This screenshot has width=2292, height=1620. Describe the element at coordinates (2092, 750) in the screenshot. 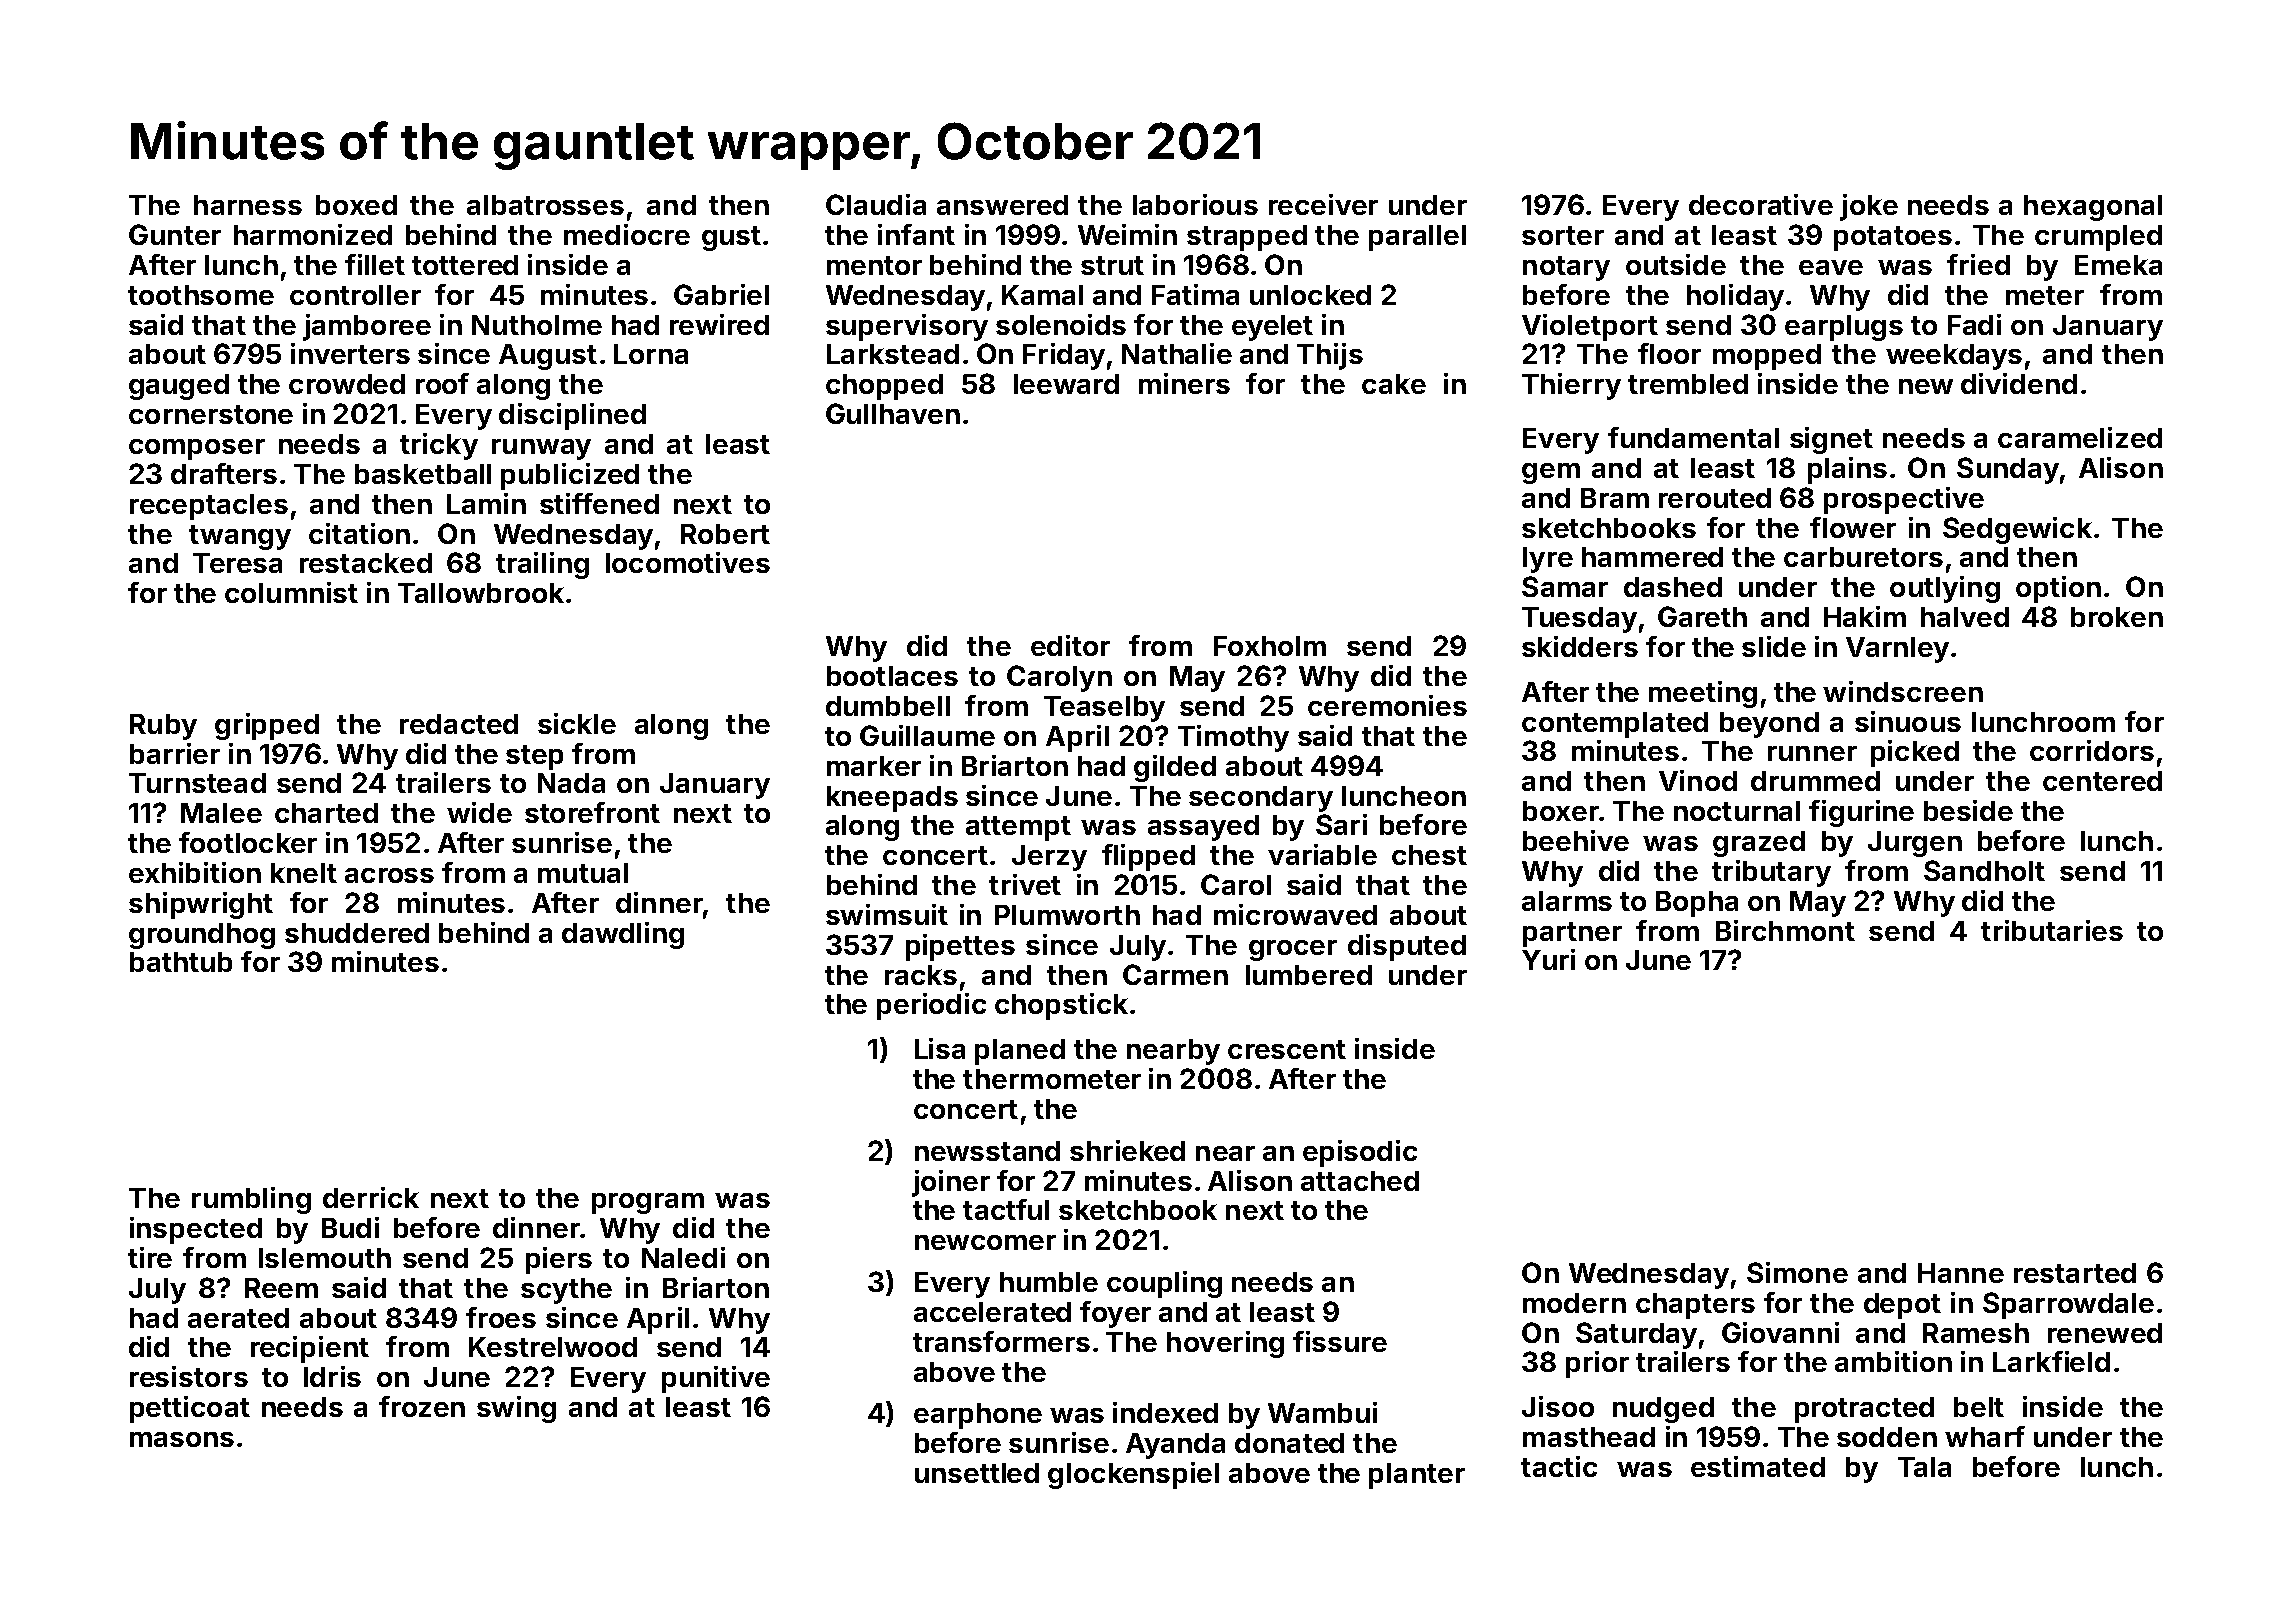

I see `corridors` at that location.
